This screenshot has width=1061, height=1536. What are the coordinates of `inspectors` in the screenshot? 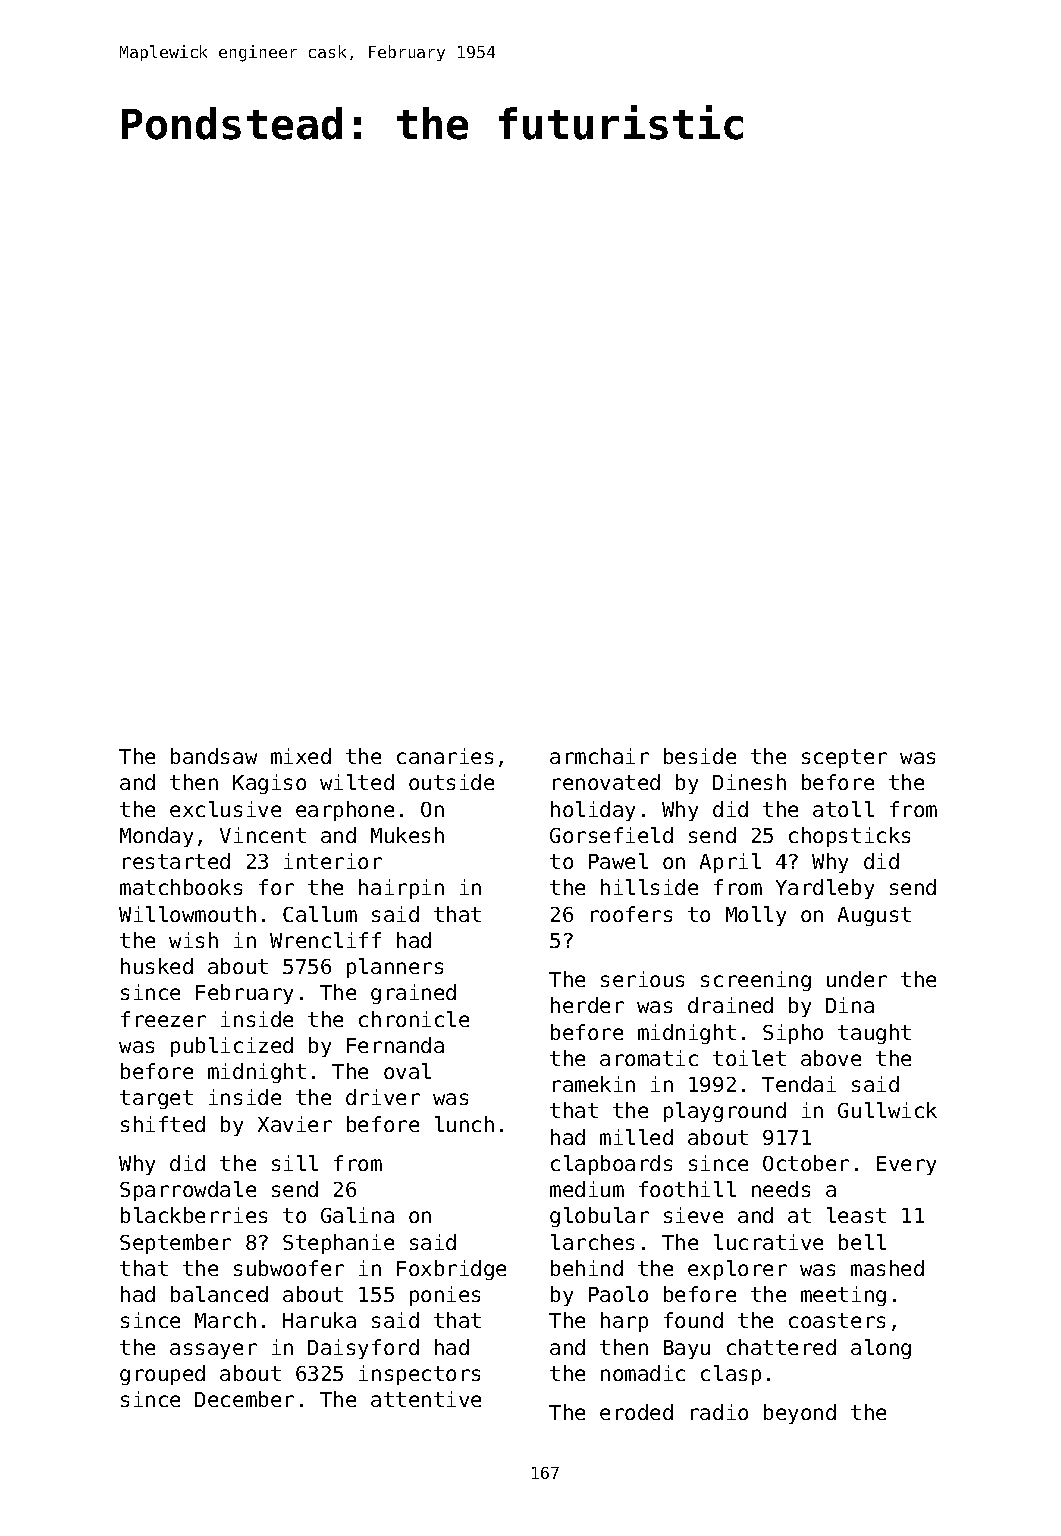 It's located at (419, 1375).
